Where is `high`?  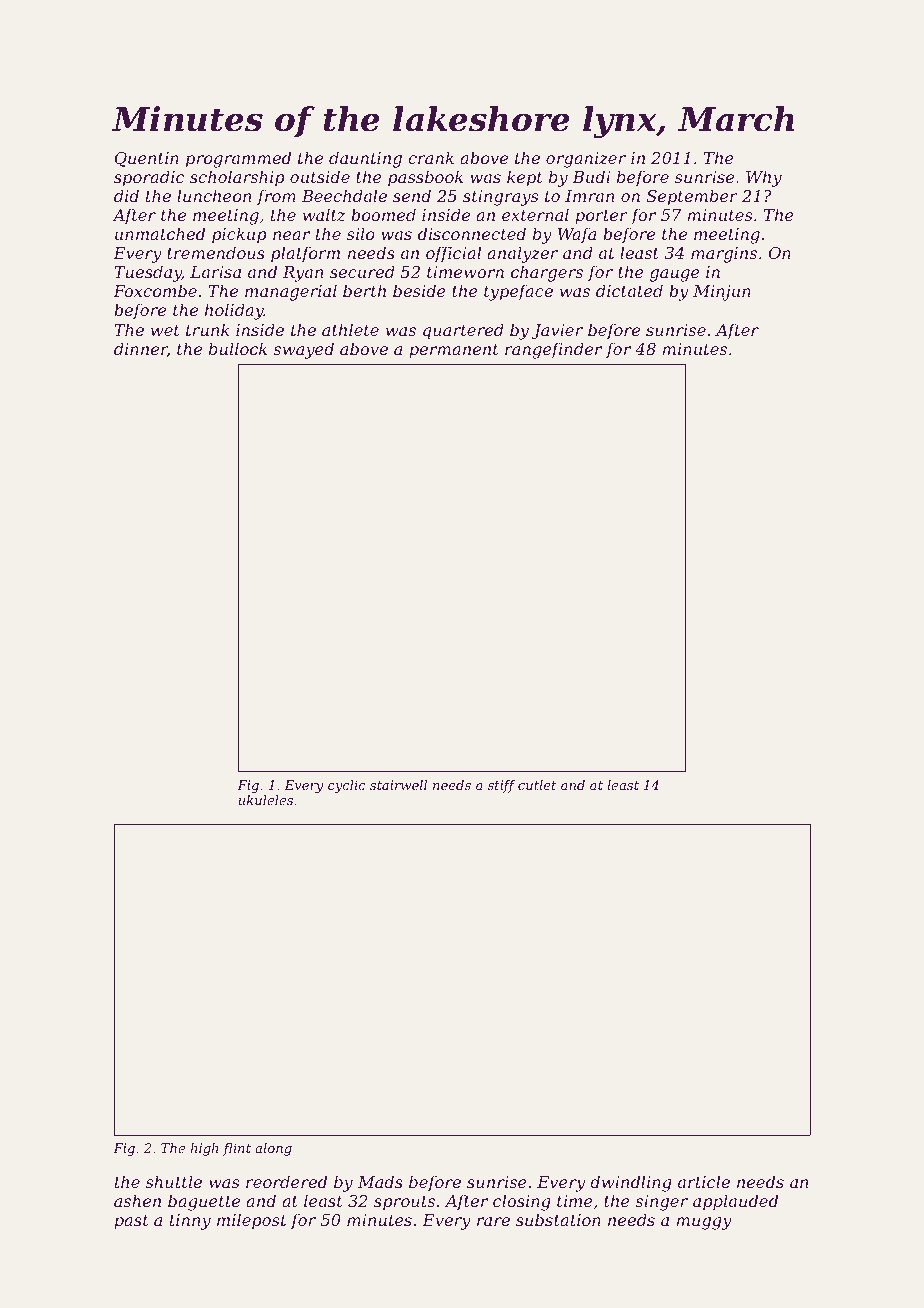
high is located at coordinates (204, 1149).
